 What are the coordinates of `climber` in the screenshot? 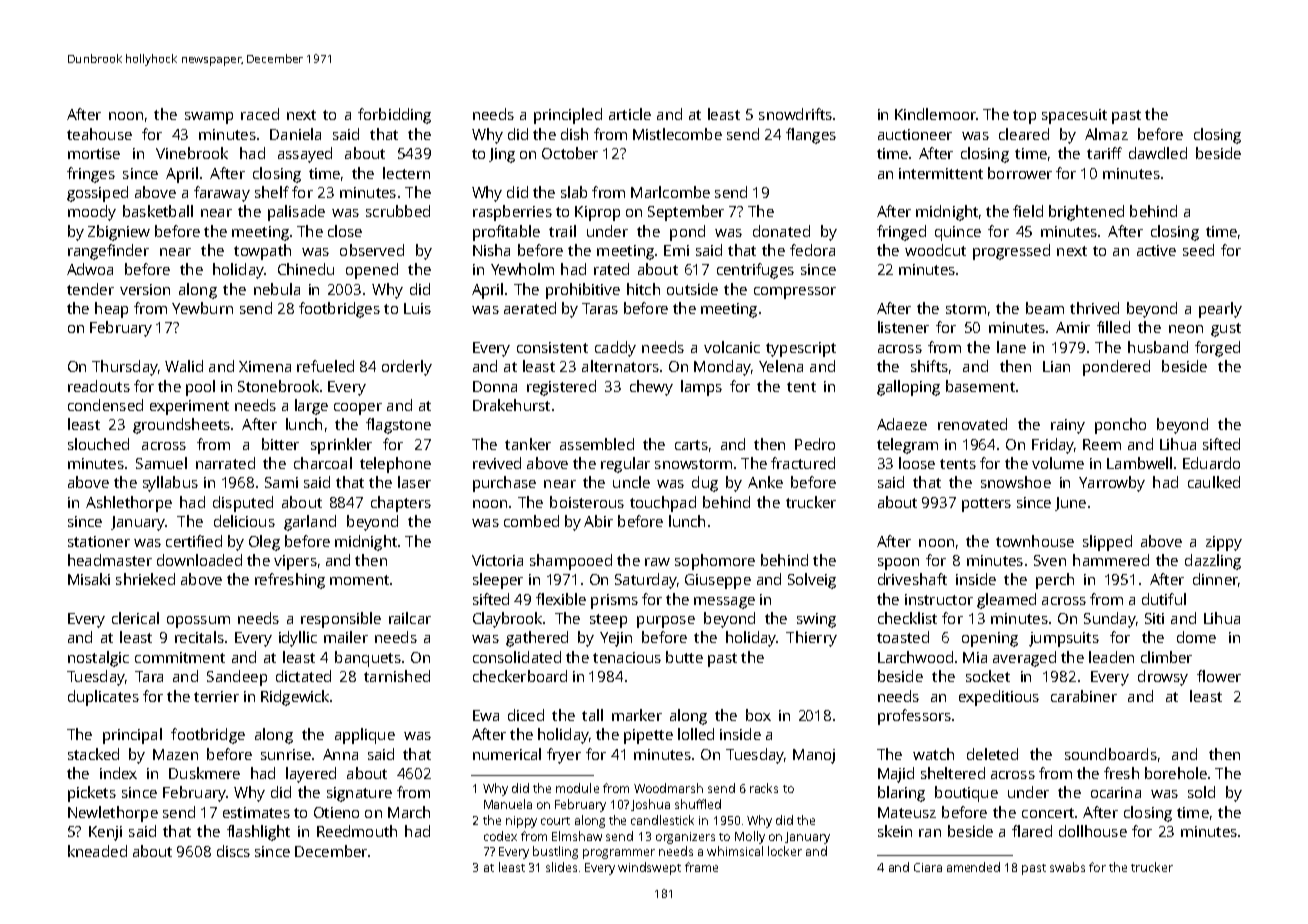 It's located at (1166, 657).
